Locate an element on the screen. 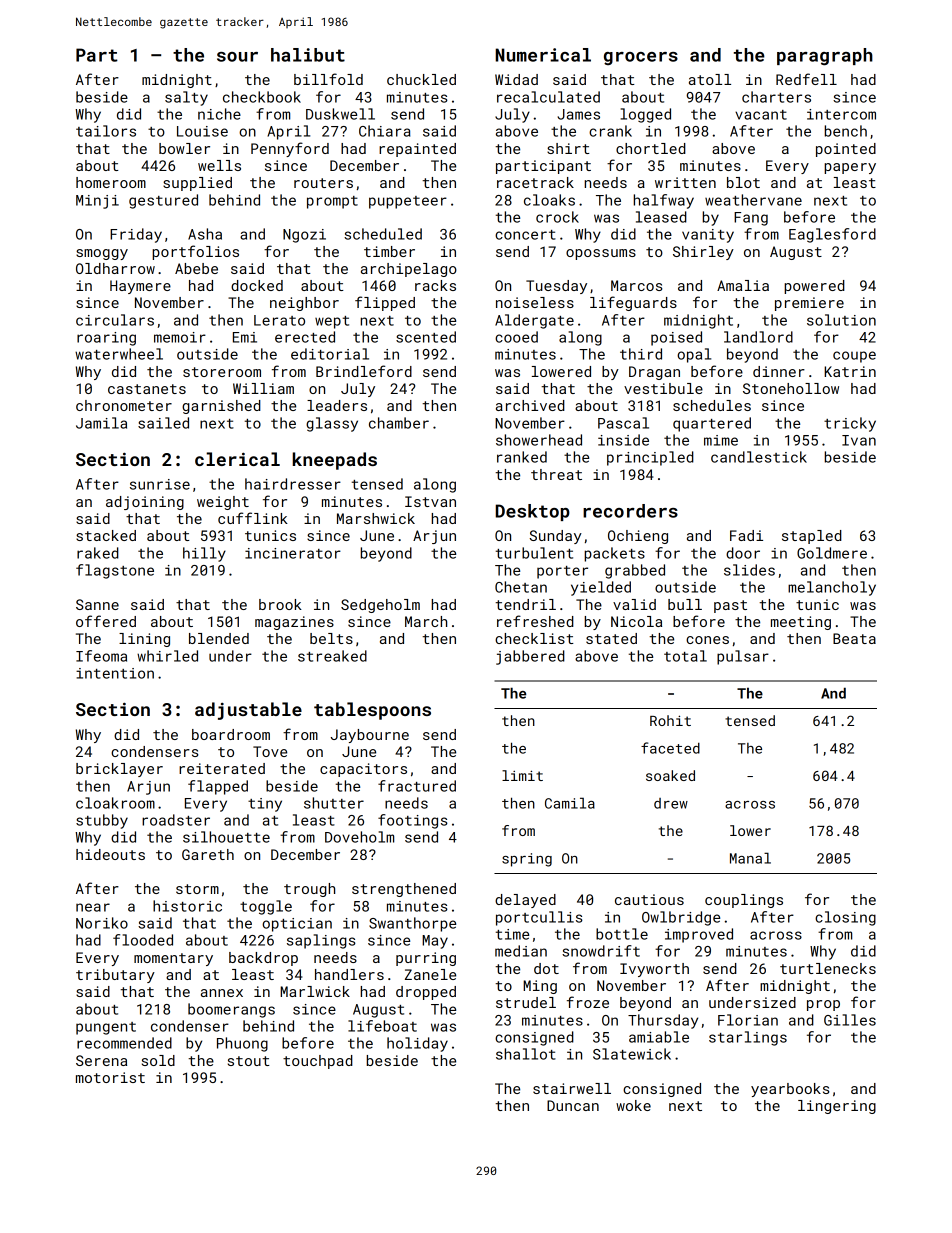 This screenshot has height=1233, width=952. Manal is located at coordinates (750, 858).
